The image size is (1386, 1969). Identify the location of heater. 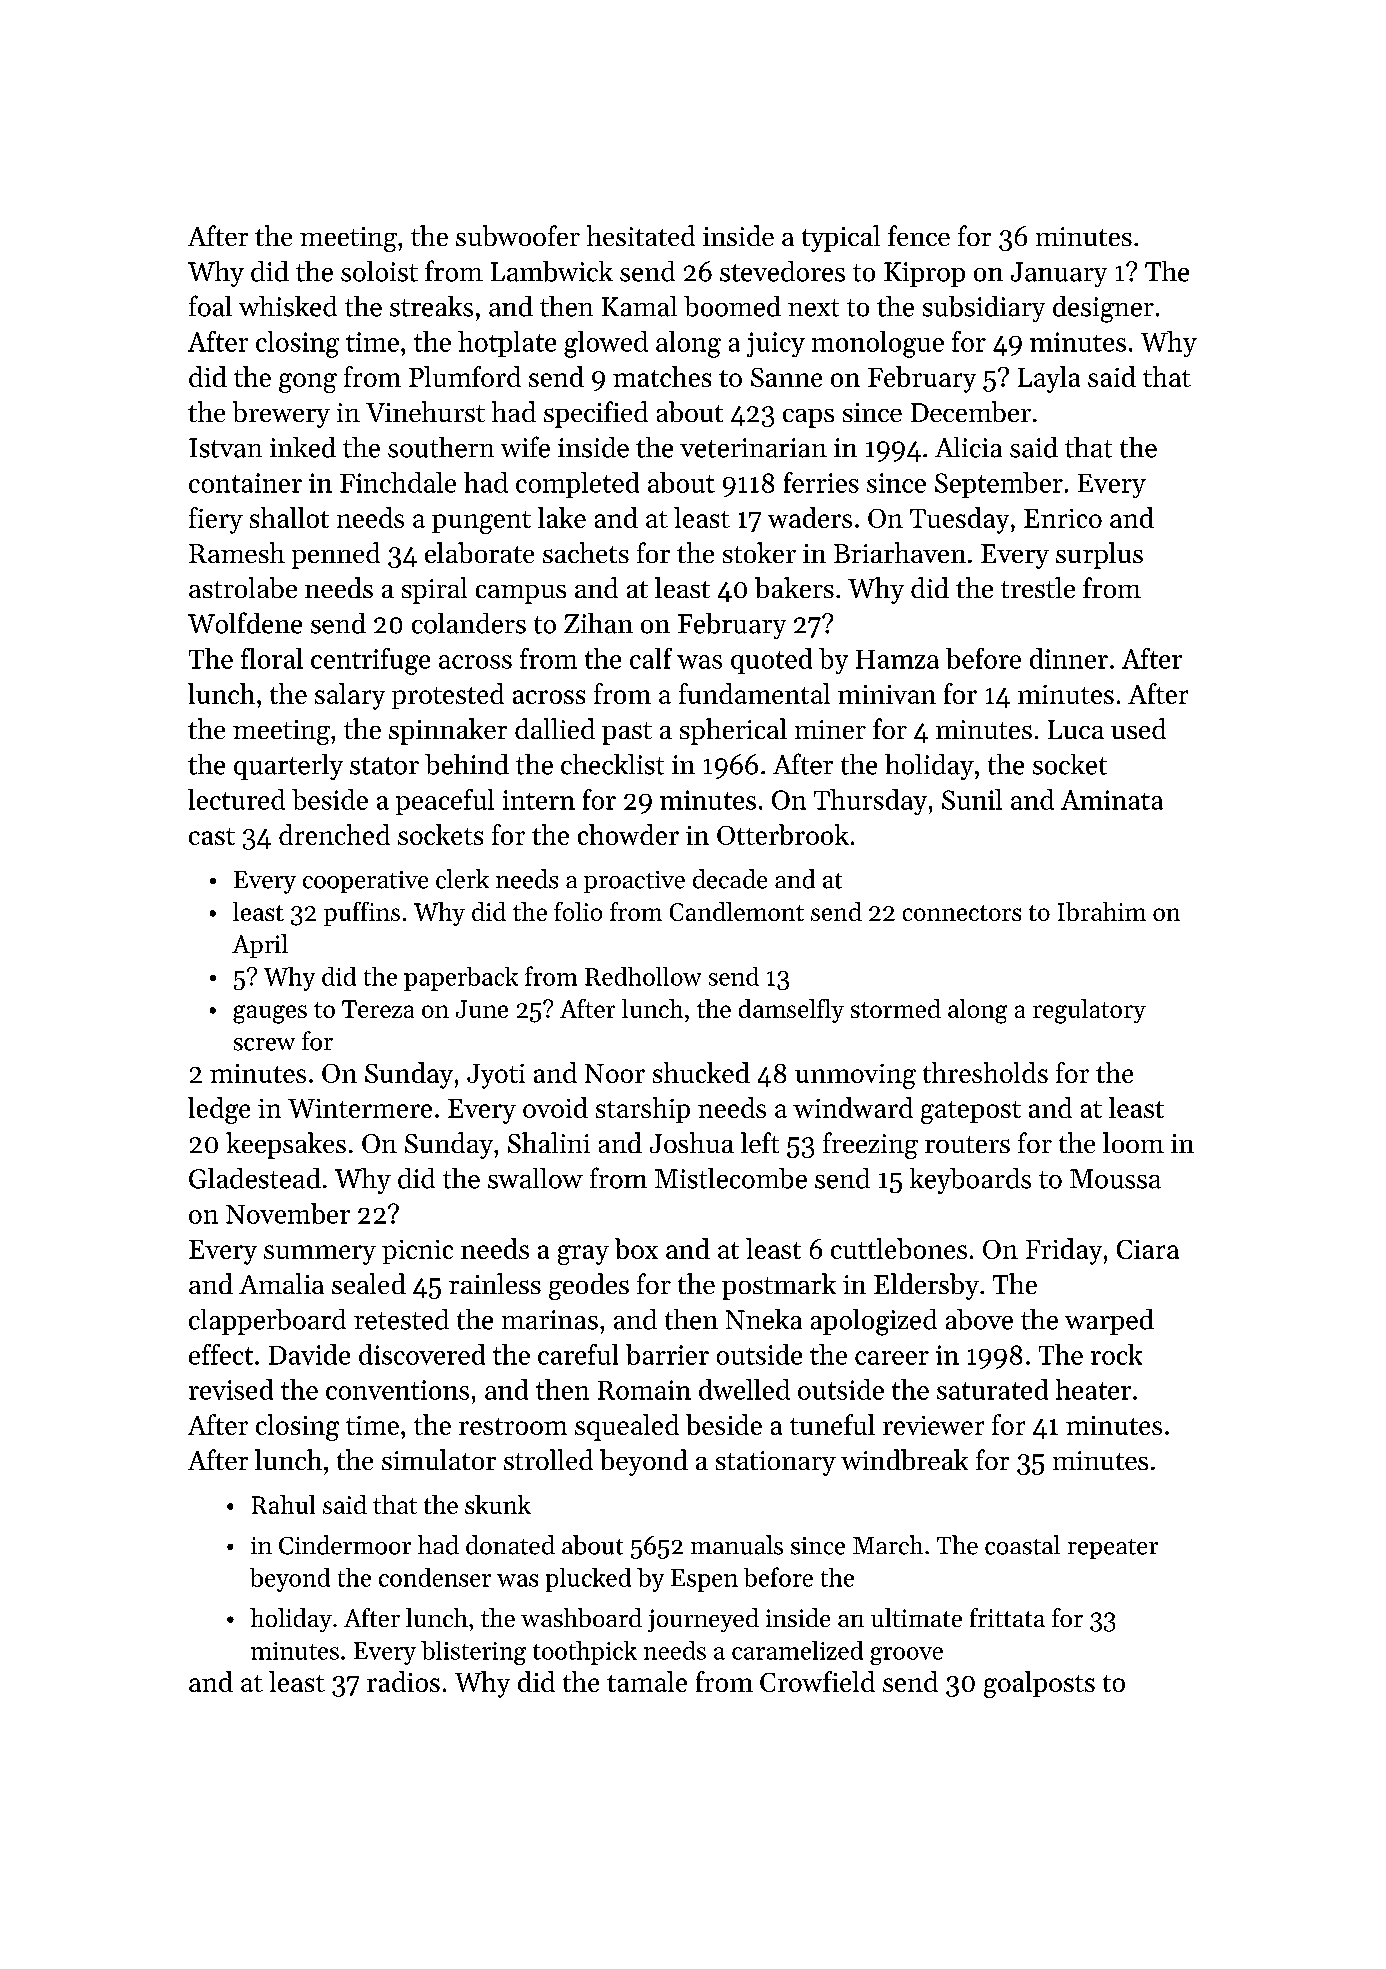
(1093, 1389).
